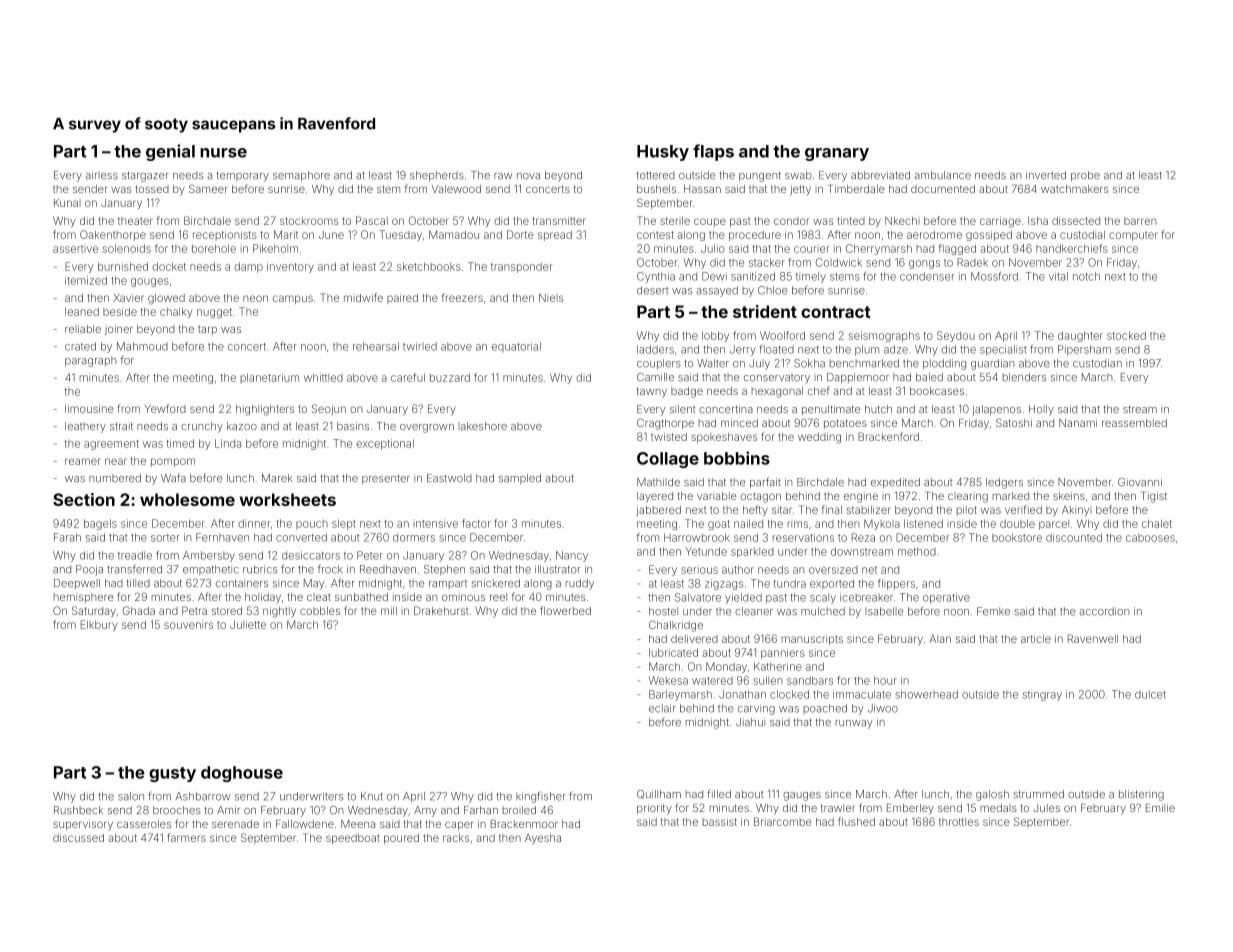 Image resolution: width=1233 pixels, height=952 pixels. Describe the element at coordinates (135, 555) in the screenshot. I see `treadle` at that location.
